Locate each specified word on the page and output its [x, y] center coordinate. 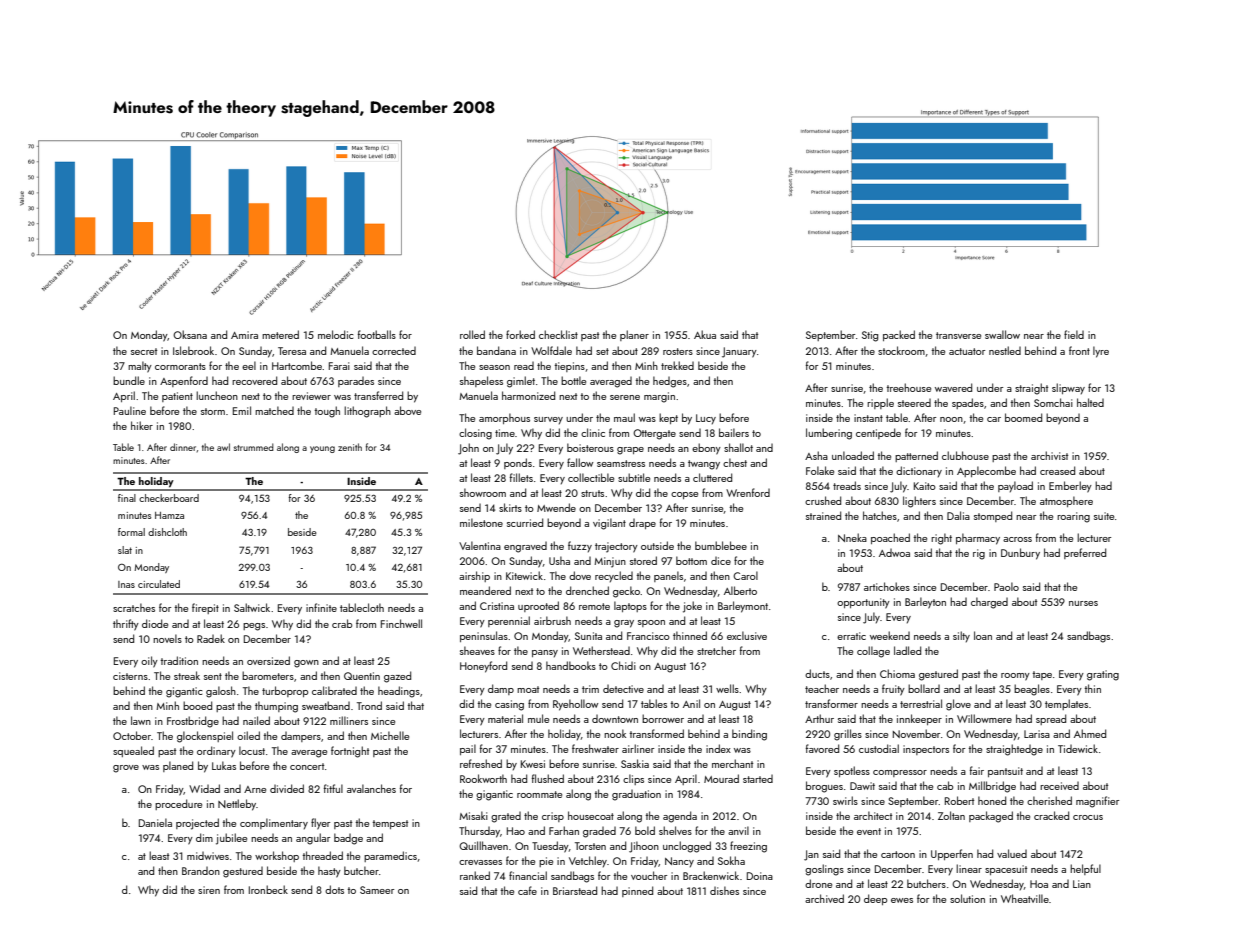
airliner [638, 748]
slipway [1068, 389]
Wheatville [1025, 898]
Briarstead [575, 890]
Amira [244, 335]
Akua [705, 334]
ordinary [216, 752]
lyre [1101, 352]
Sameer [377, 890]
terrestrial [921, 703]
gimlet [521, 382]
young [322, 449]
